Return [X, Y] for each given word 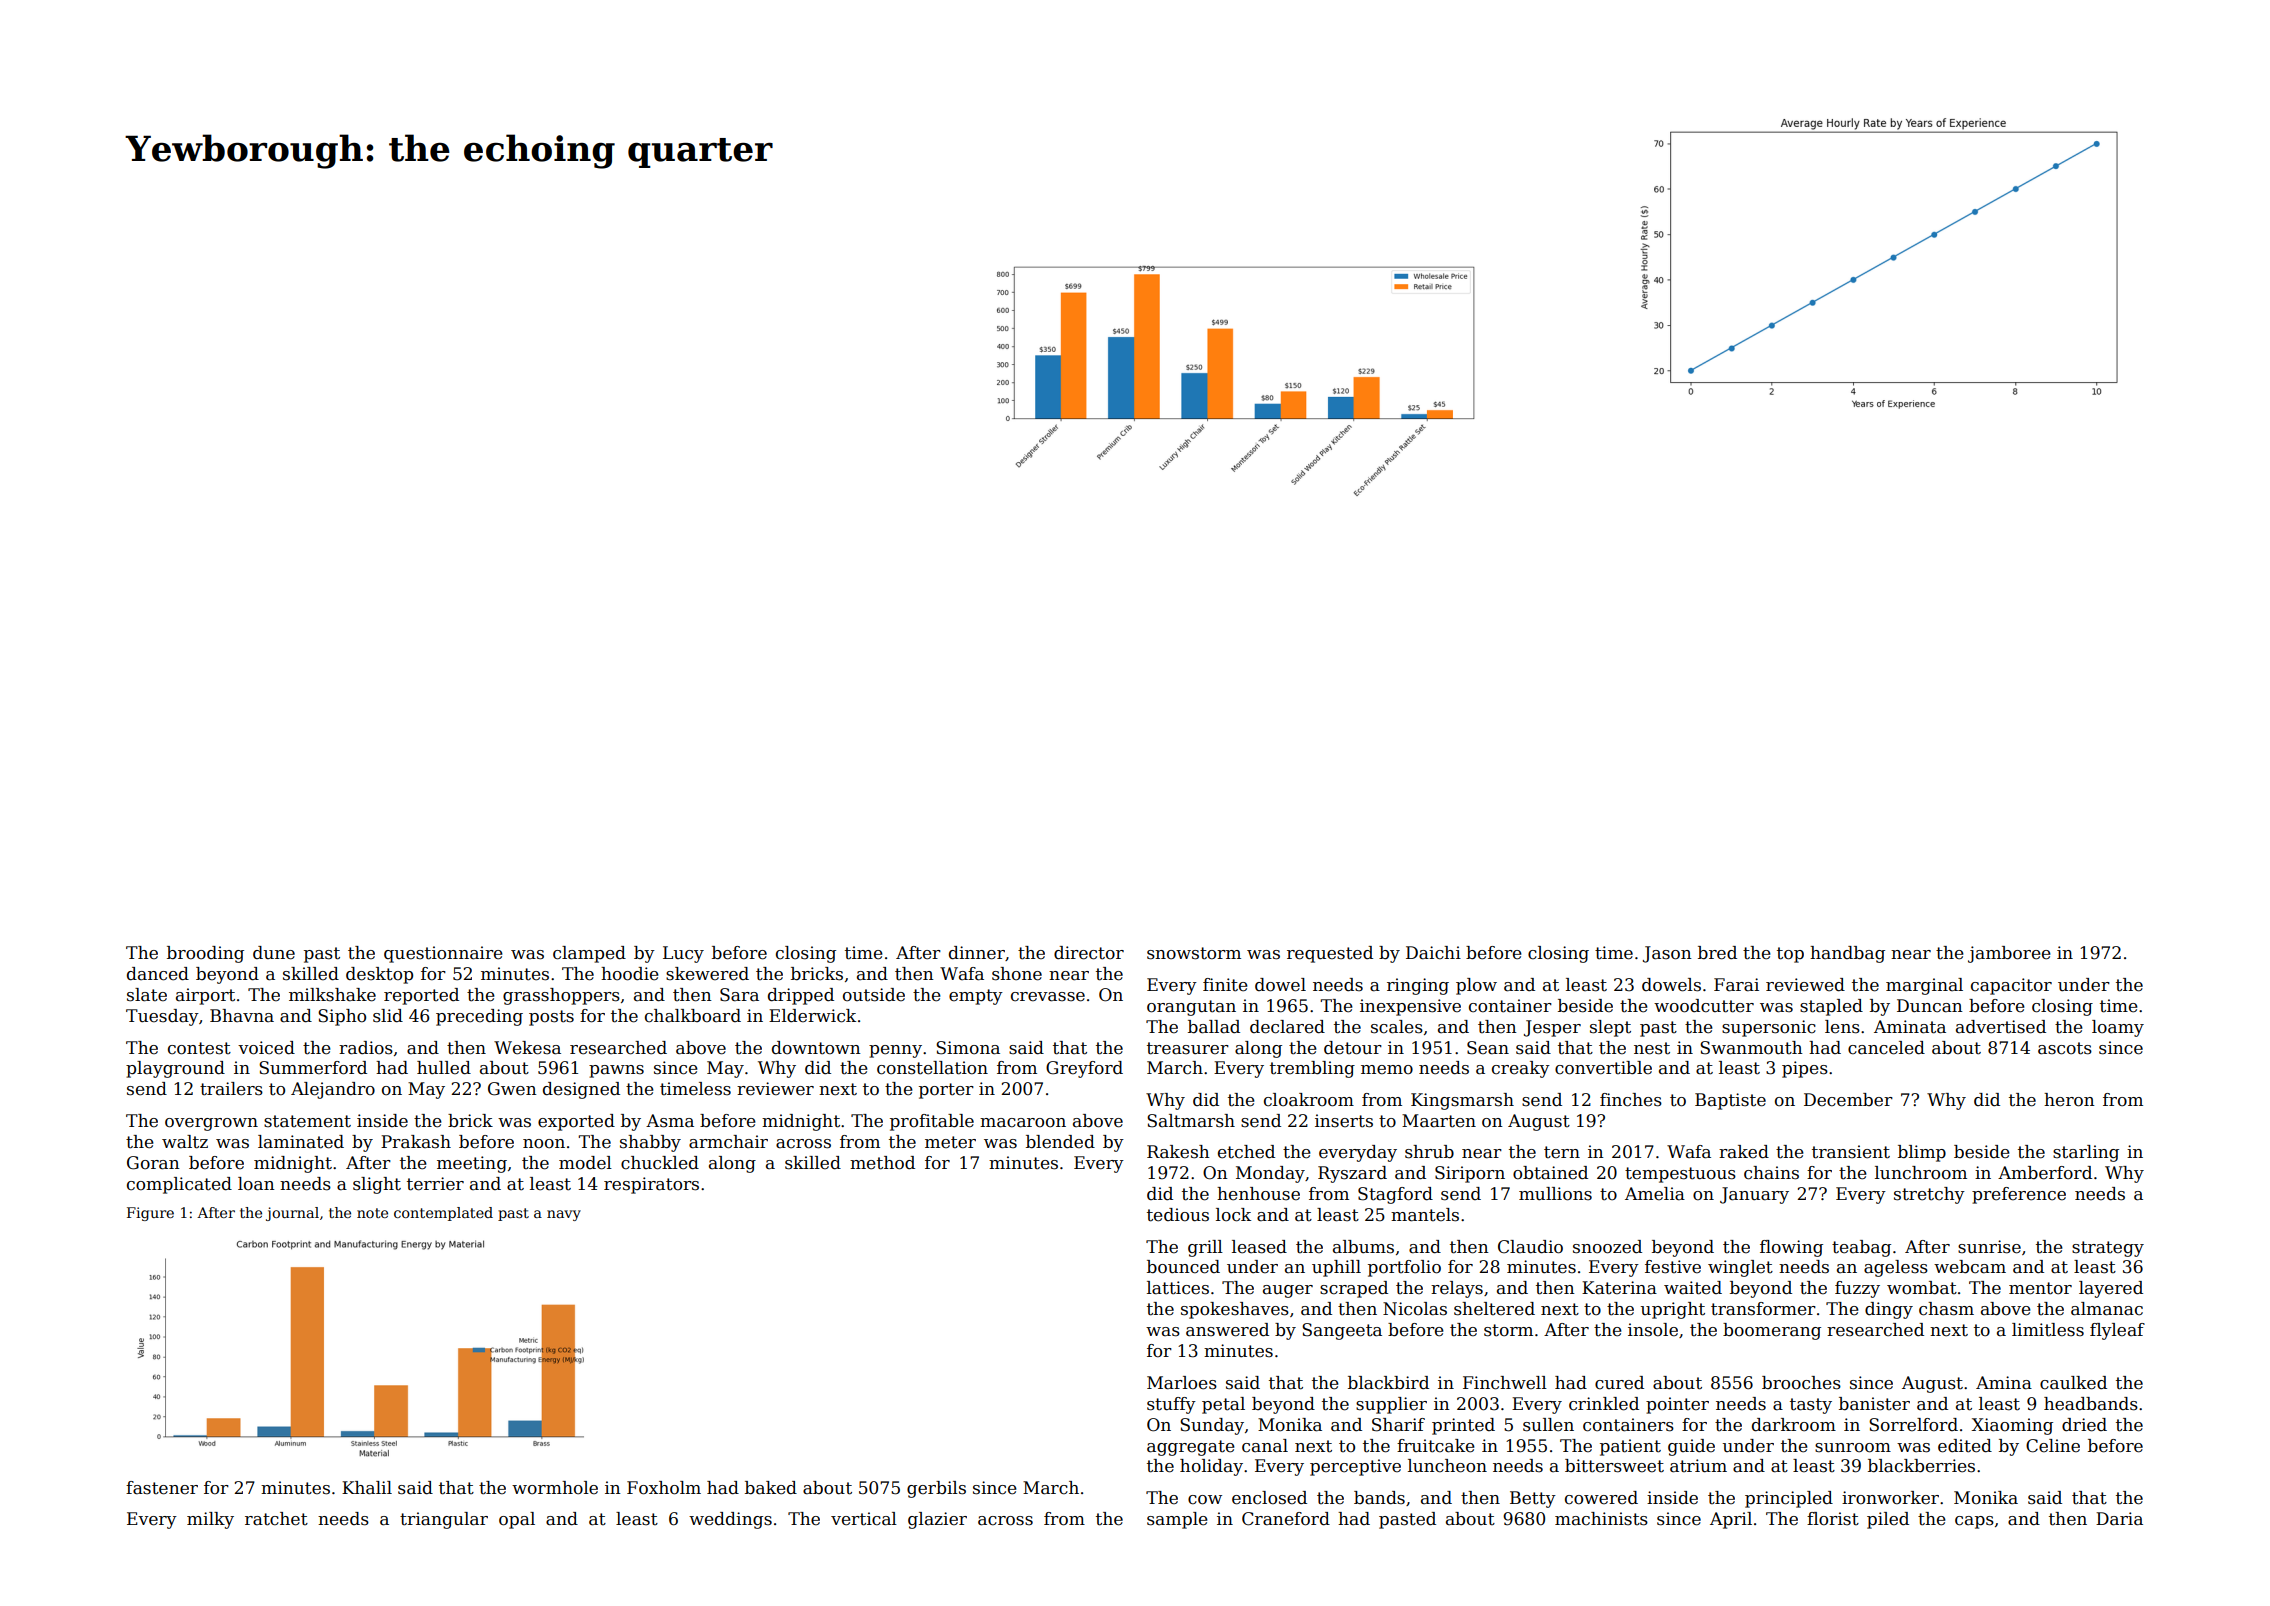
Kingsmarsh [1462, 1101]
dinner [977, 953]
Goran [153, 1163]
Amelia [1655, 1194]
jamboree [2009, 954]
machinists [1601, 1519]
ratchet [276, 1519]
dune [274, 953]
